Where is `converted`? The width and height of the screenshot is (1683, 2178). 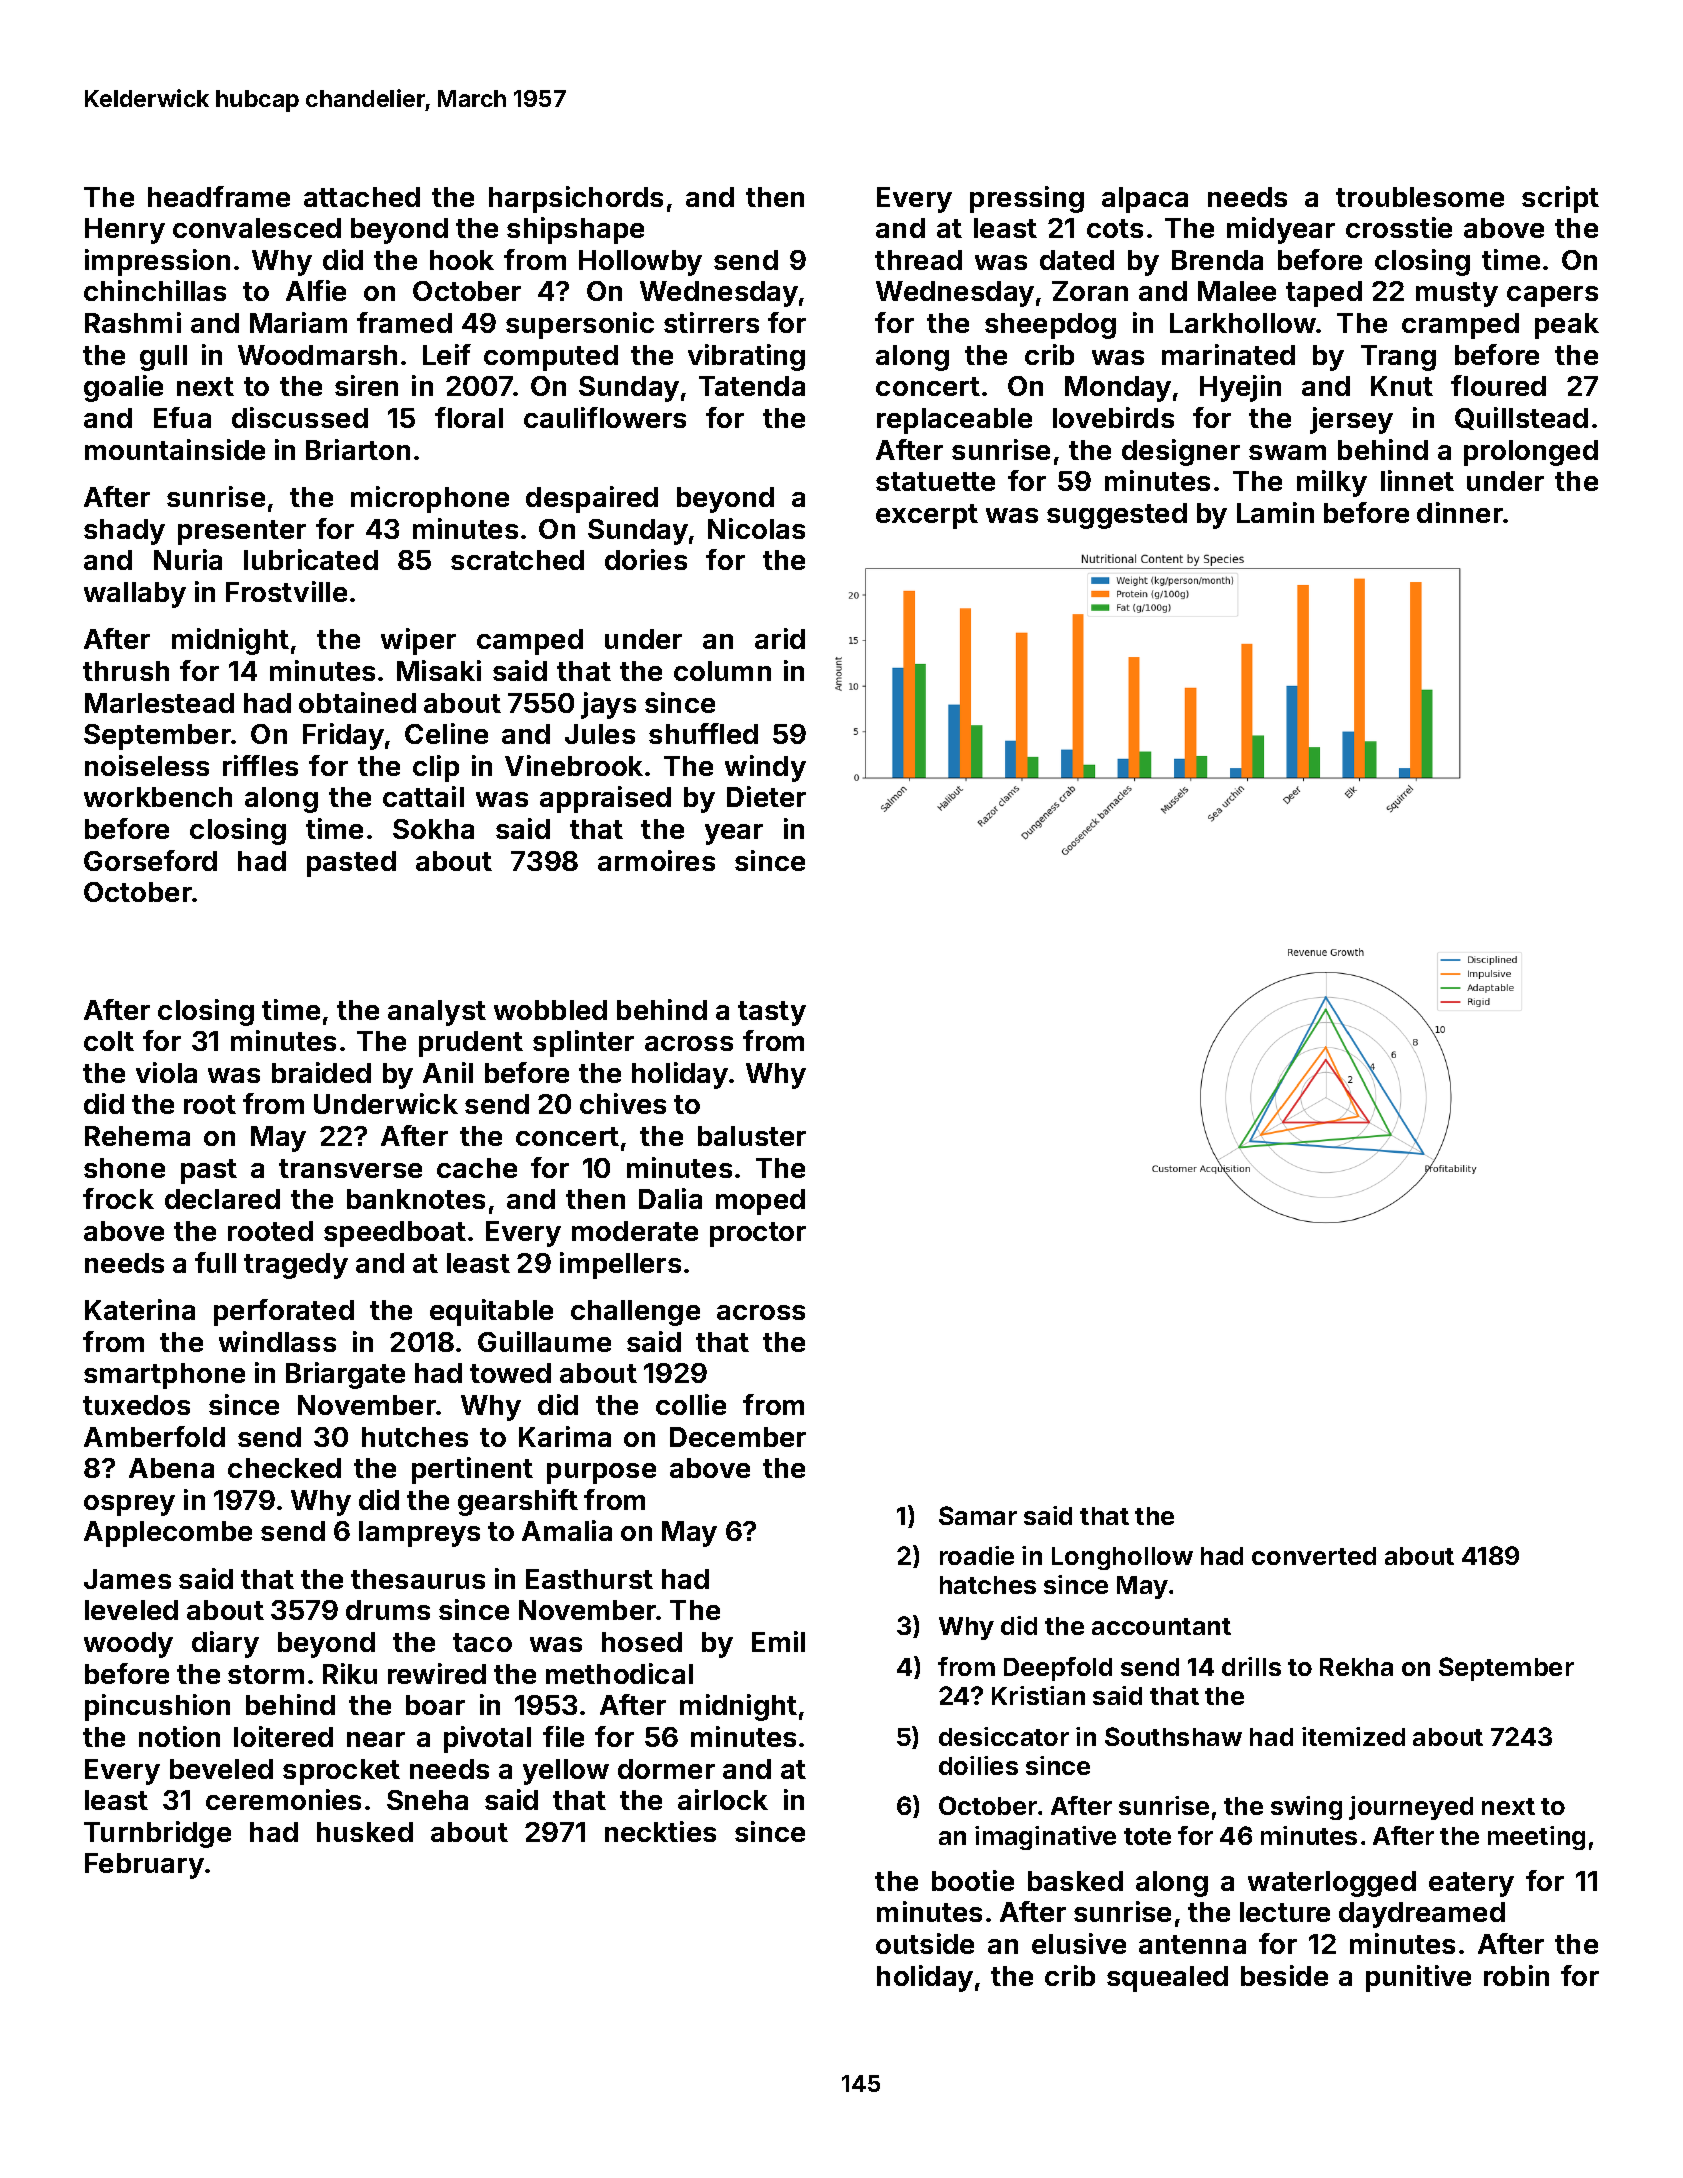
converted is located at coordinates (1314, 1556).
